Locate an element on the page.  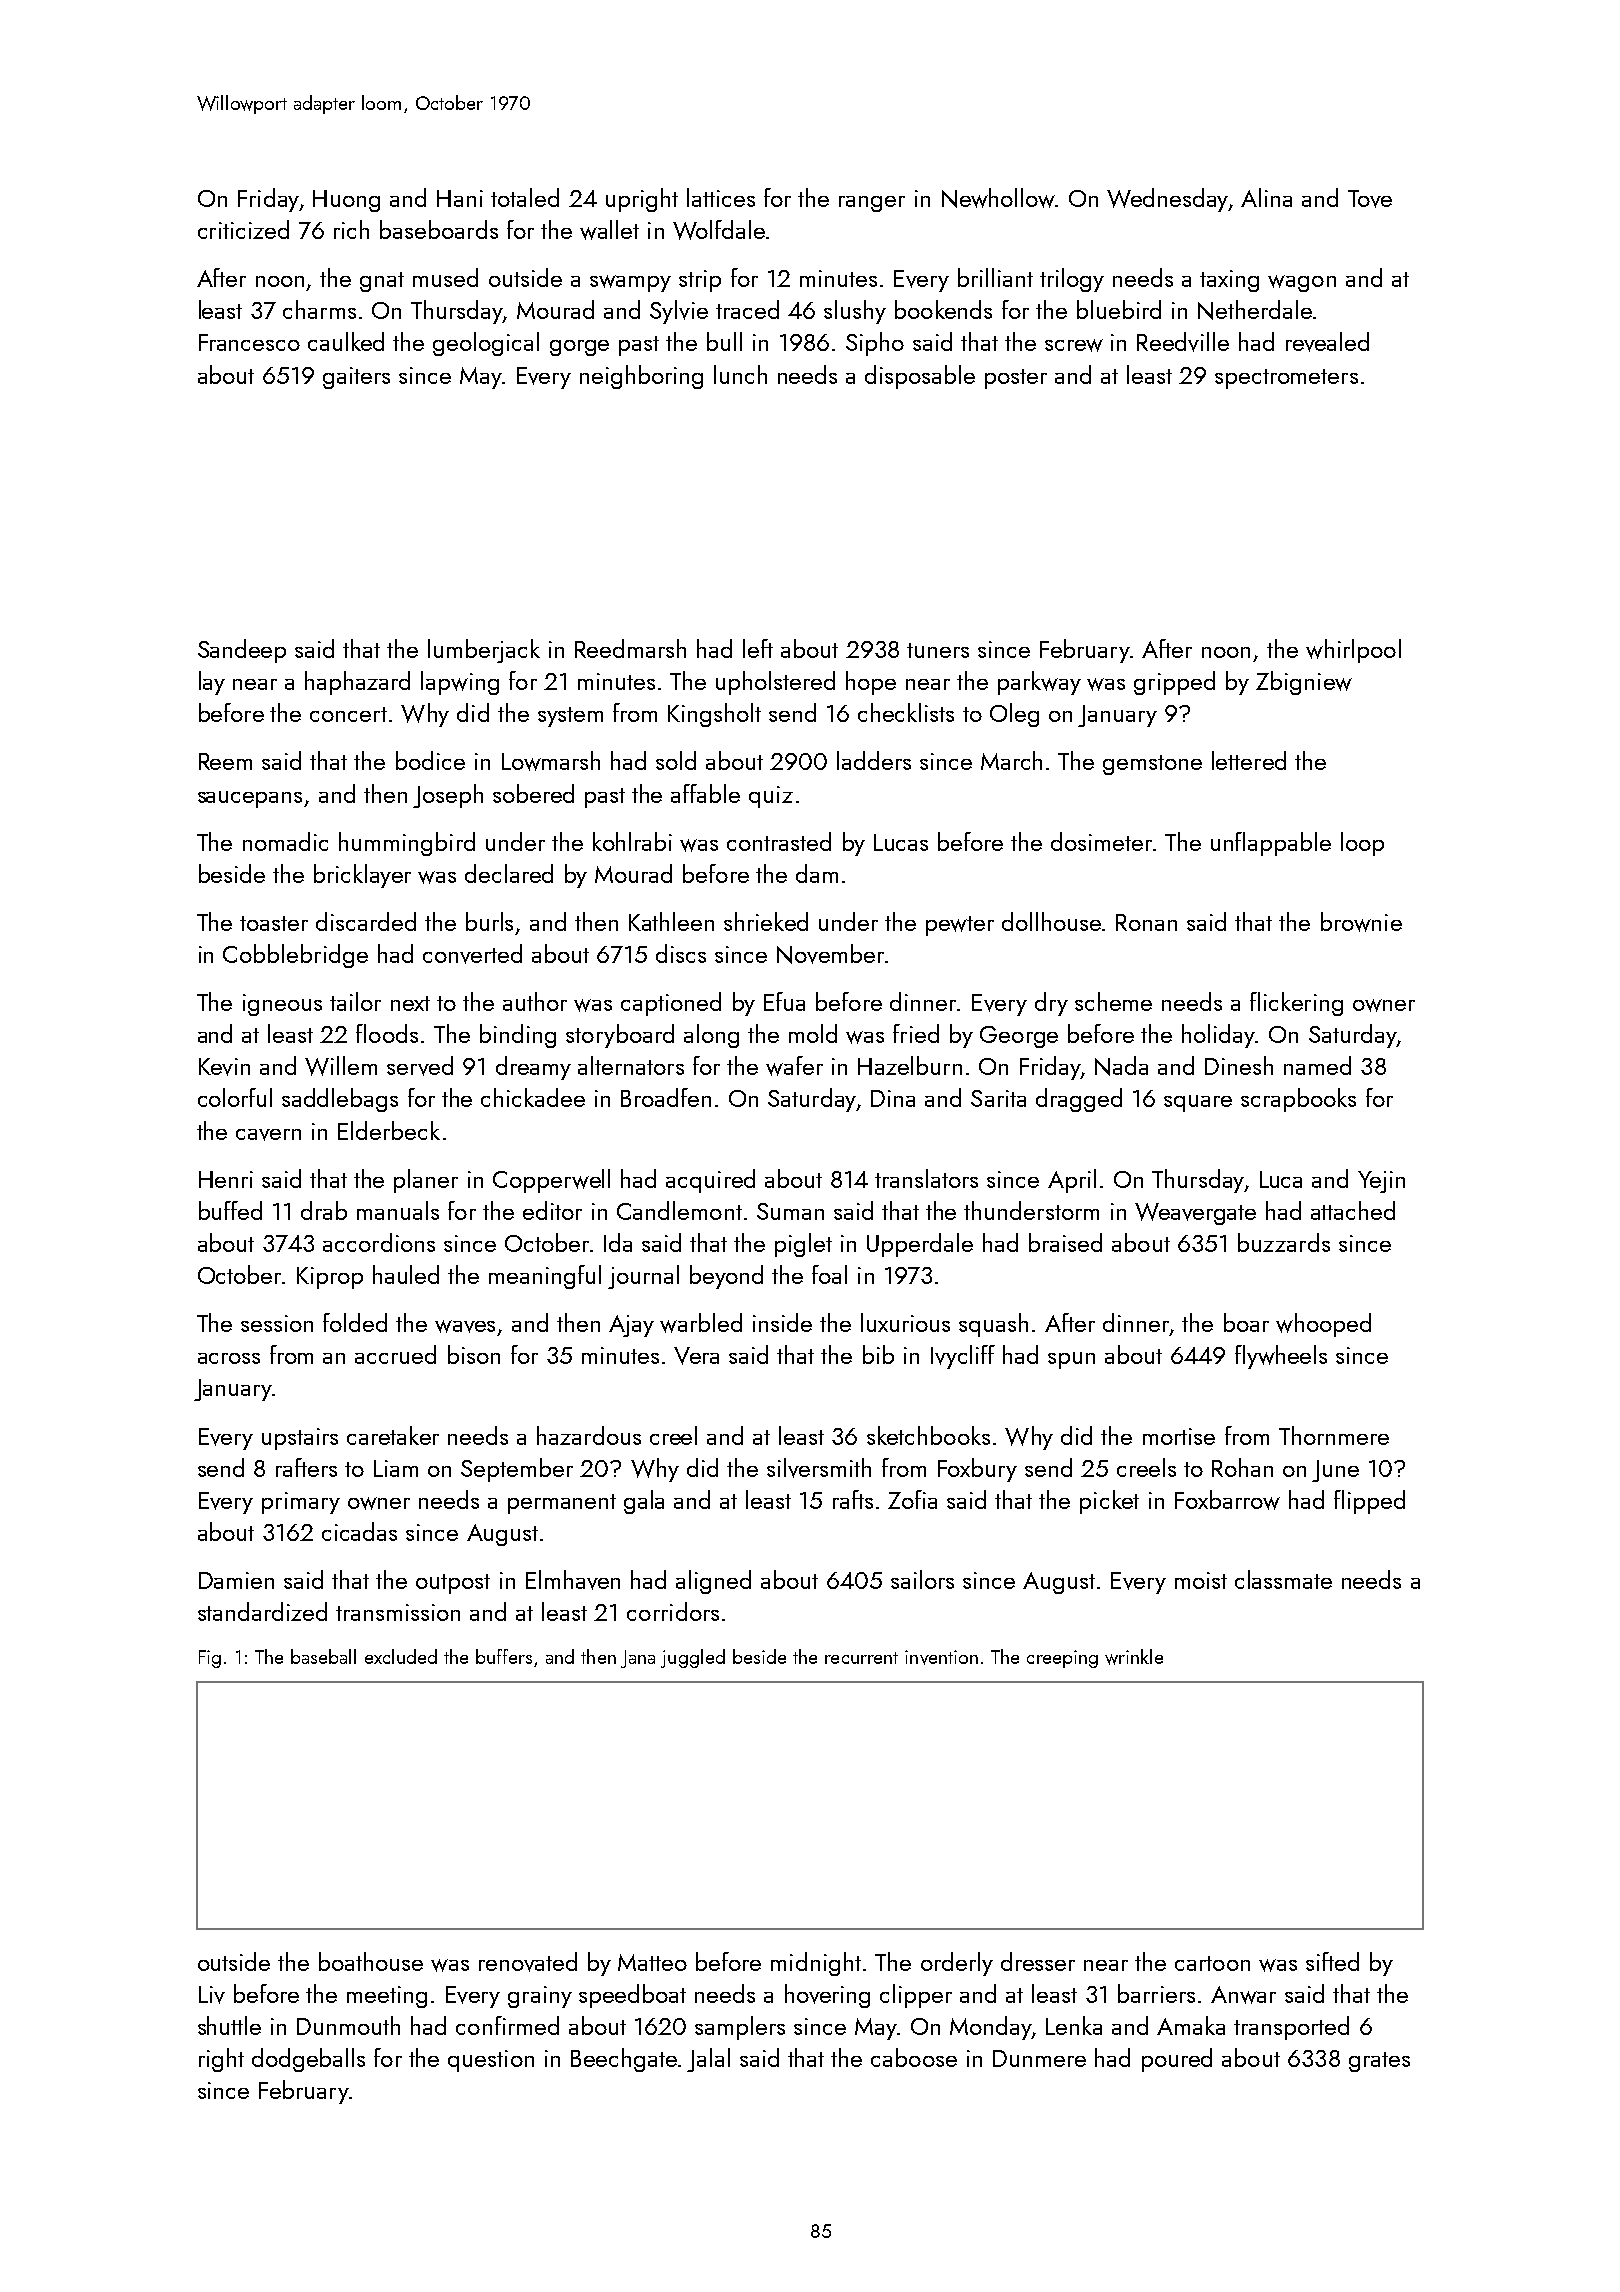
dodgeballs is located at coordinates (308, 2060).
